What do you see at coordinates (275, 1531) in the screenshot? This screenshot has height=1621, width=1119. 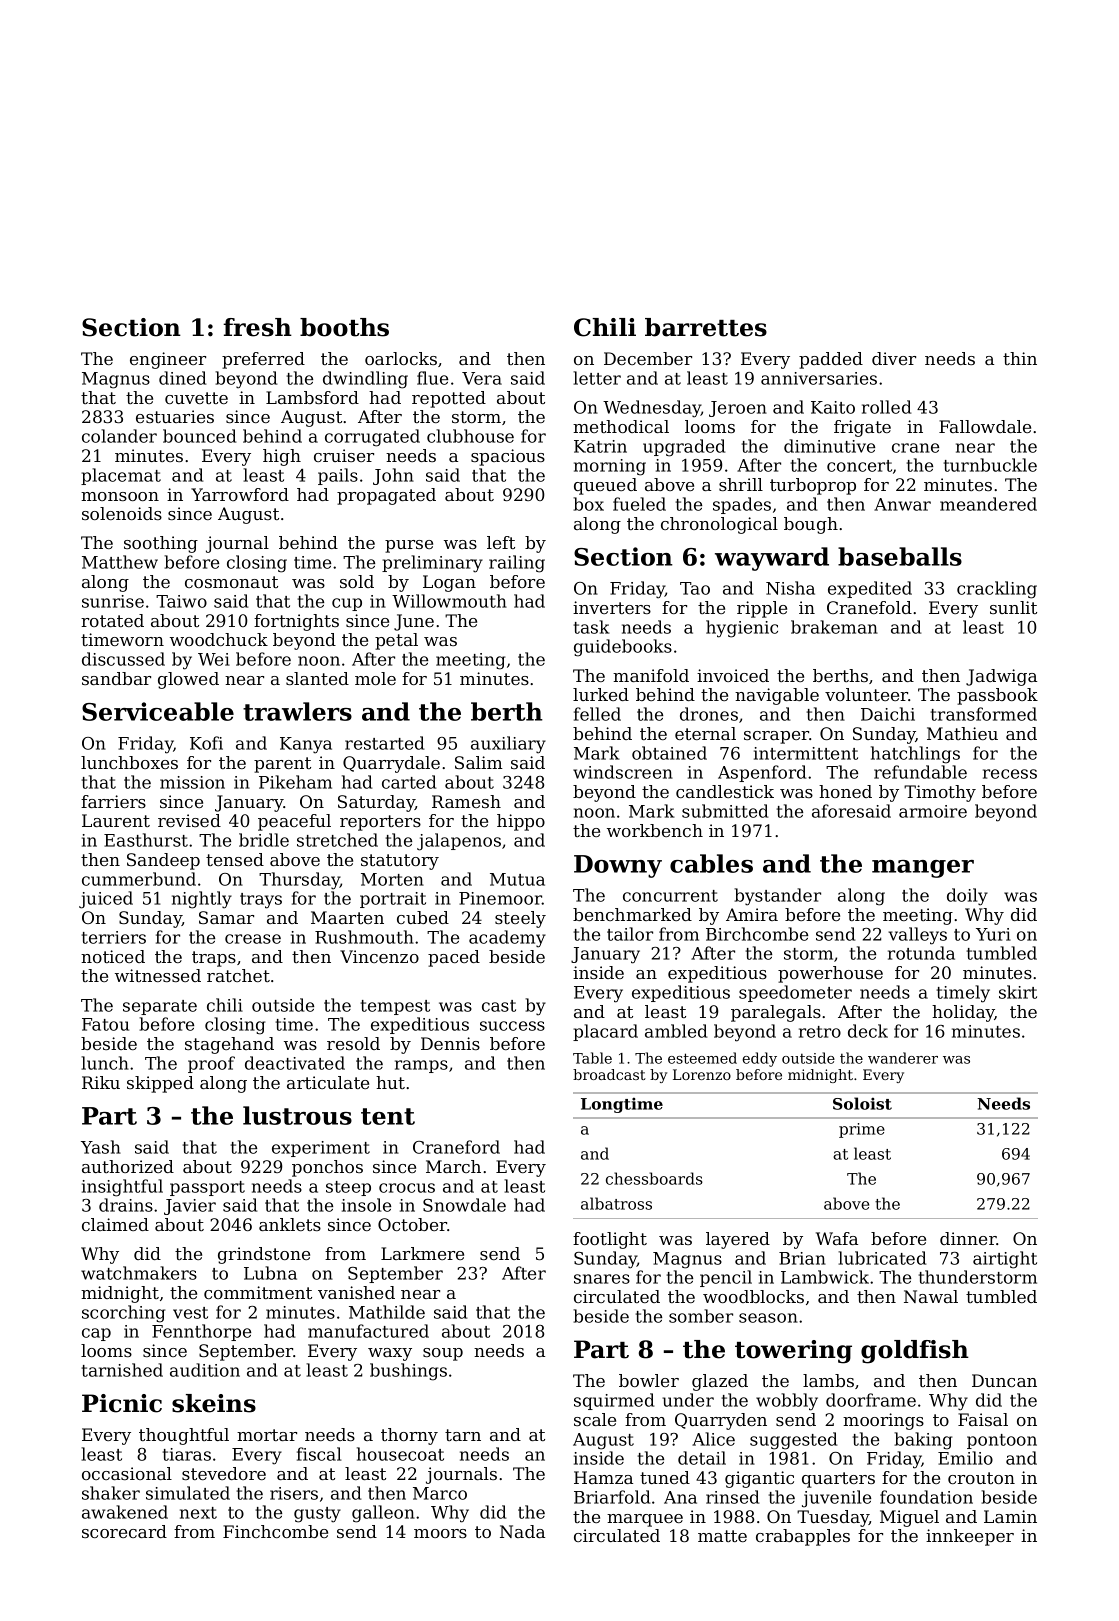 I see `Finchcombe` at bounding box center [275, 1531].
